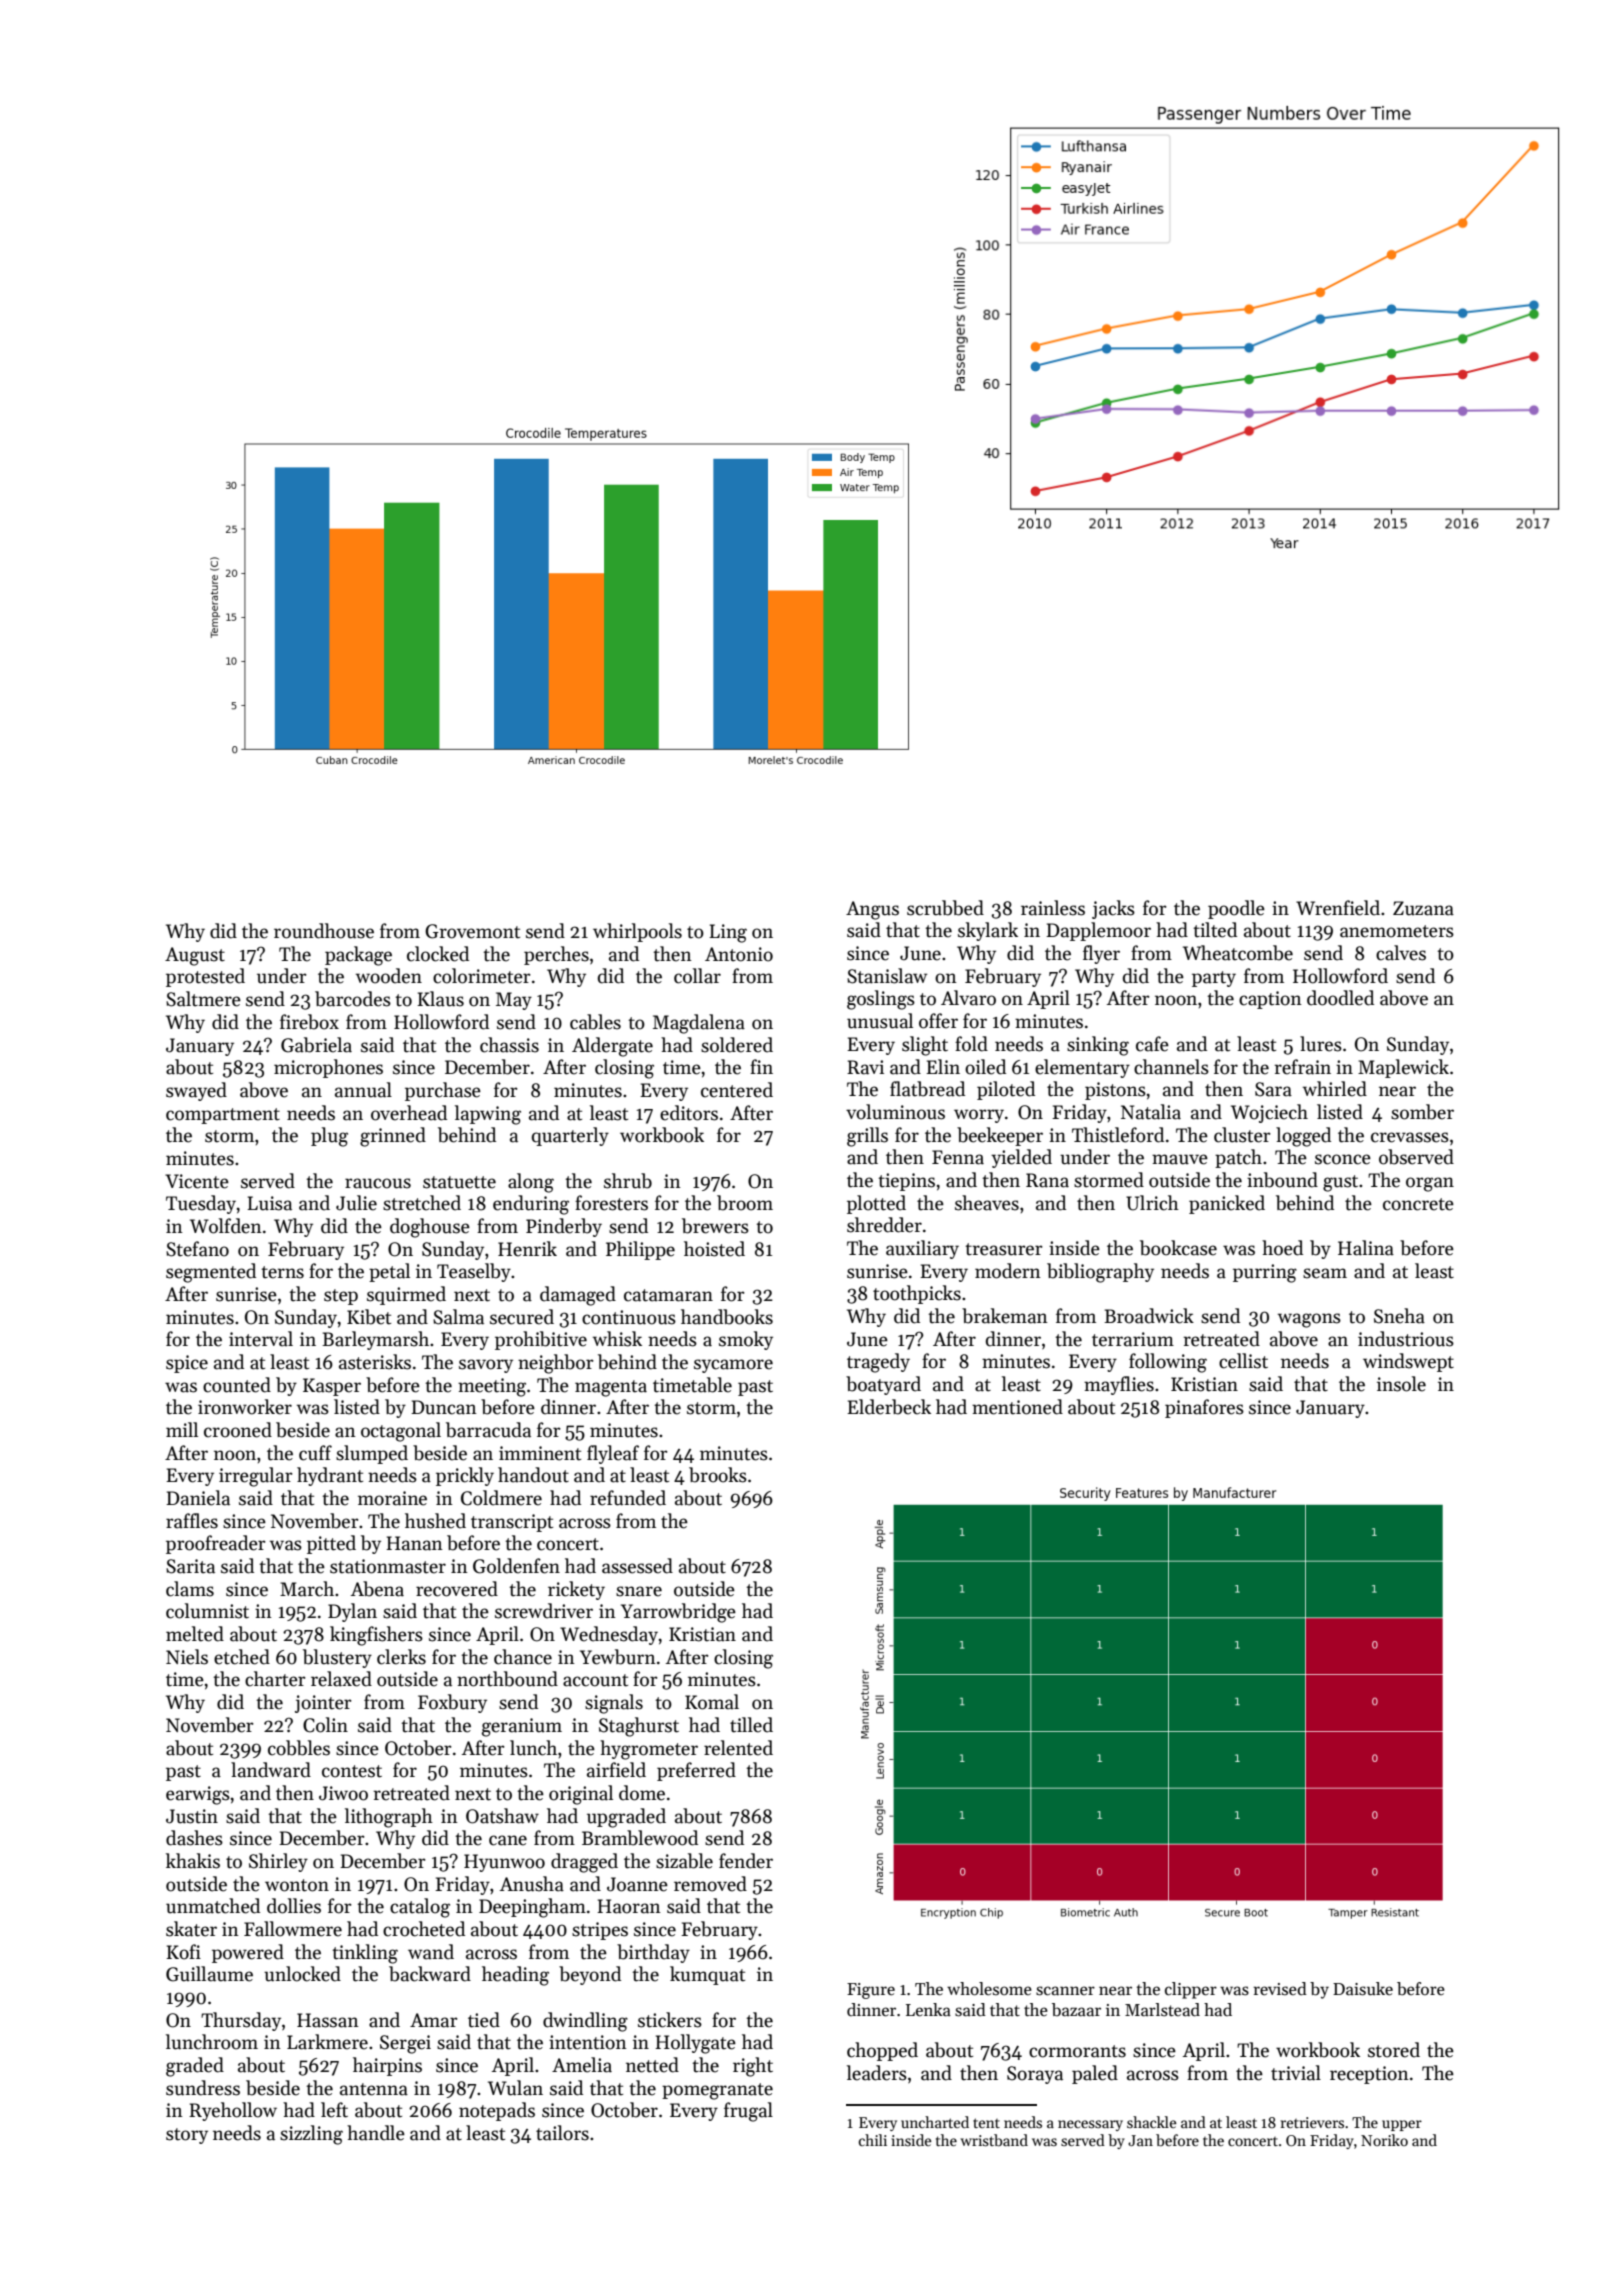 This image has height=2292, width=1620. Describe the element at coordinates (751, 1725) in the image. I see `tilled` at that location.
